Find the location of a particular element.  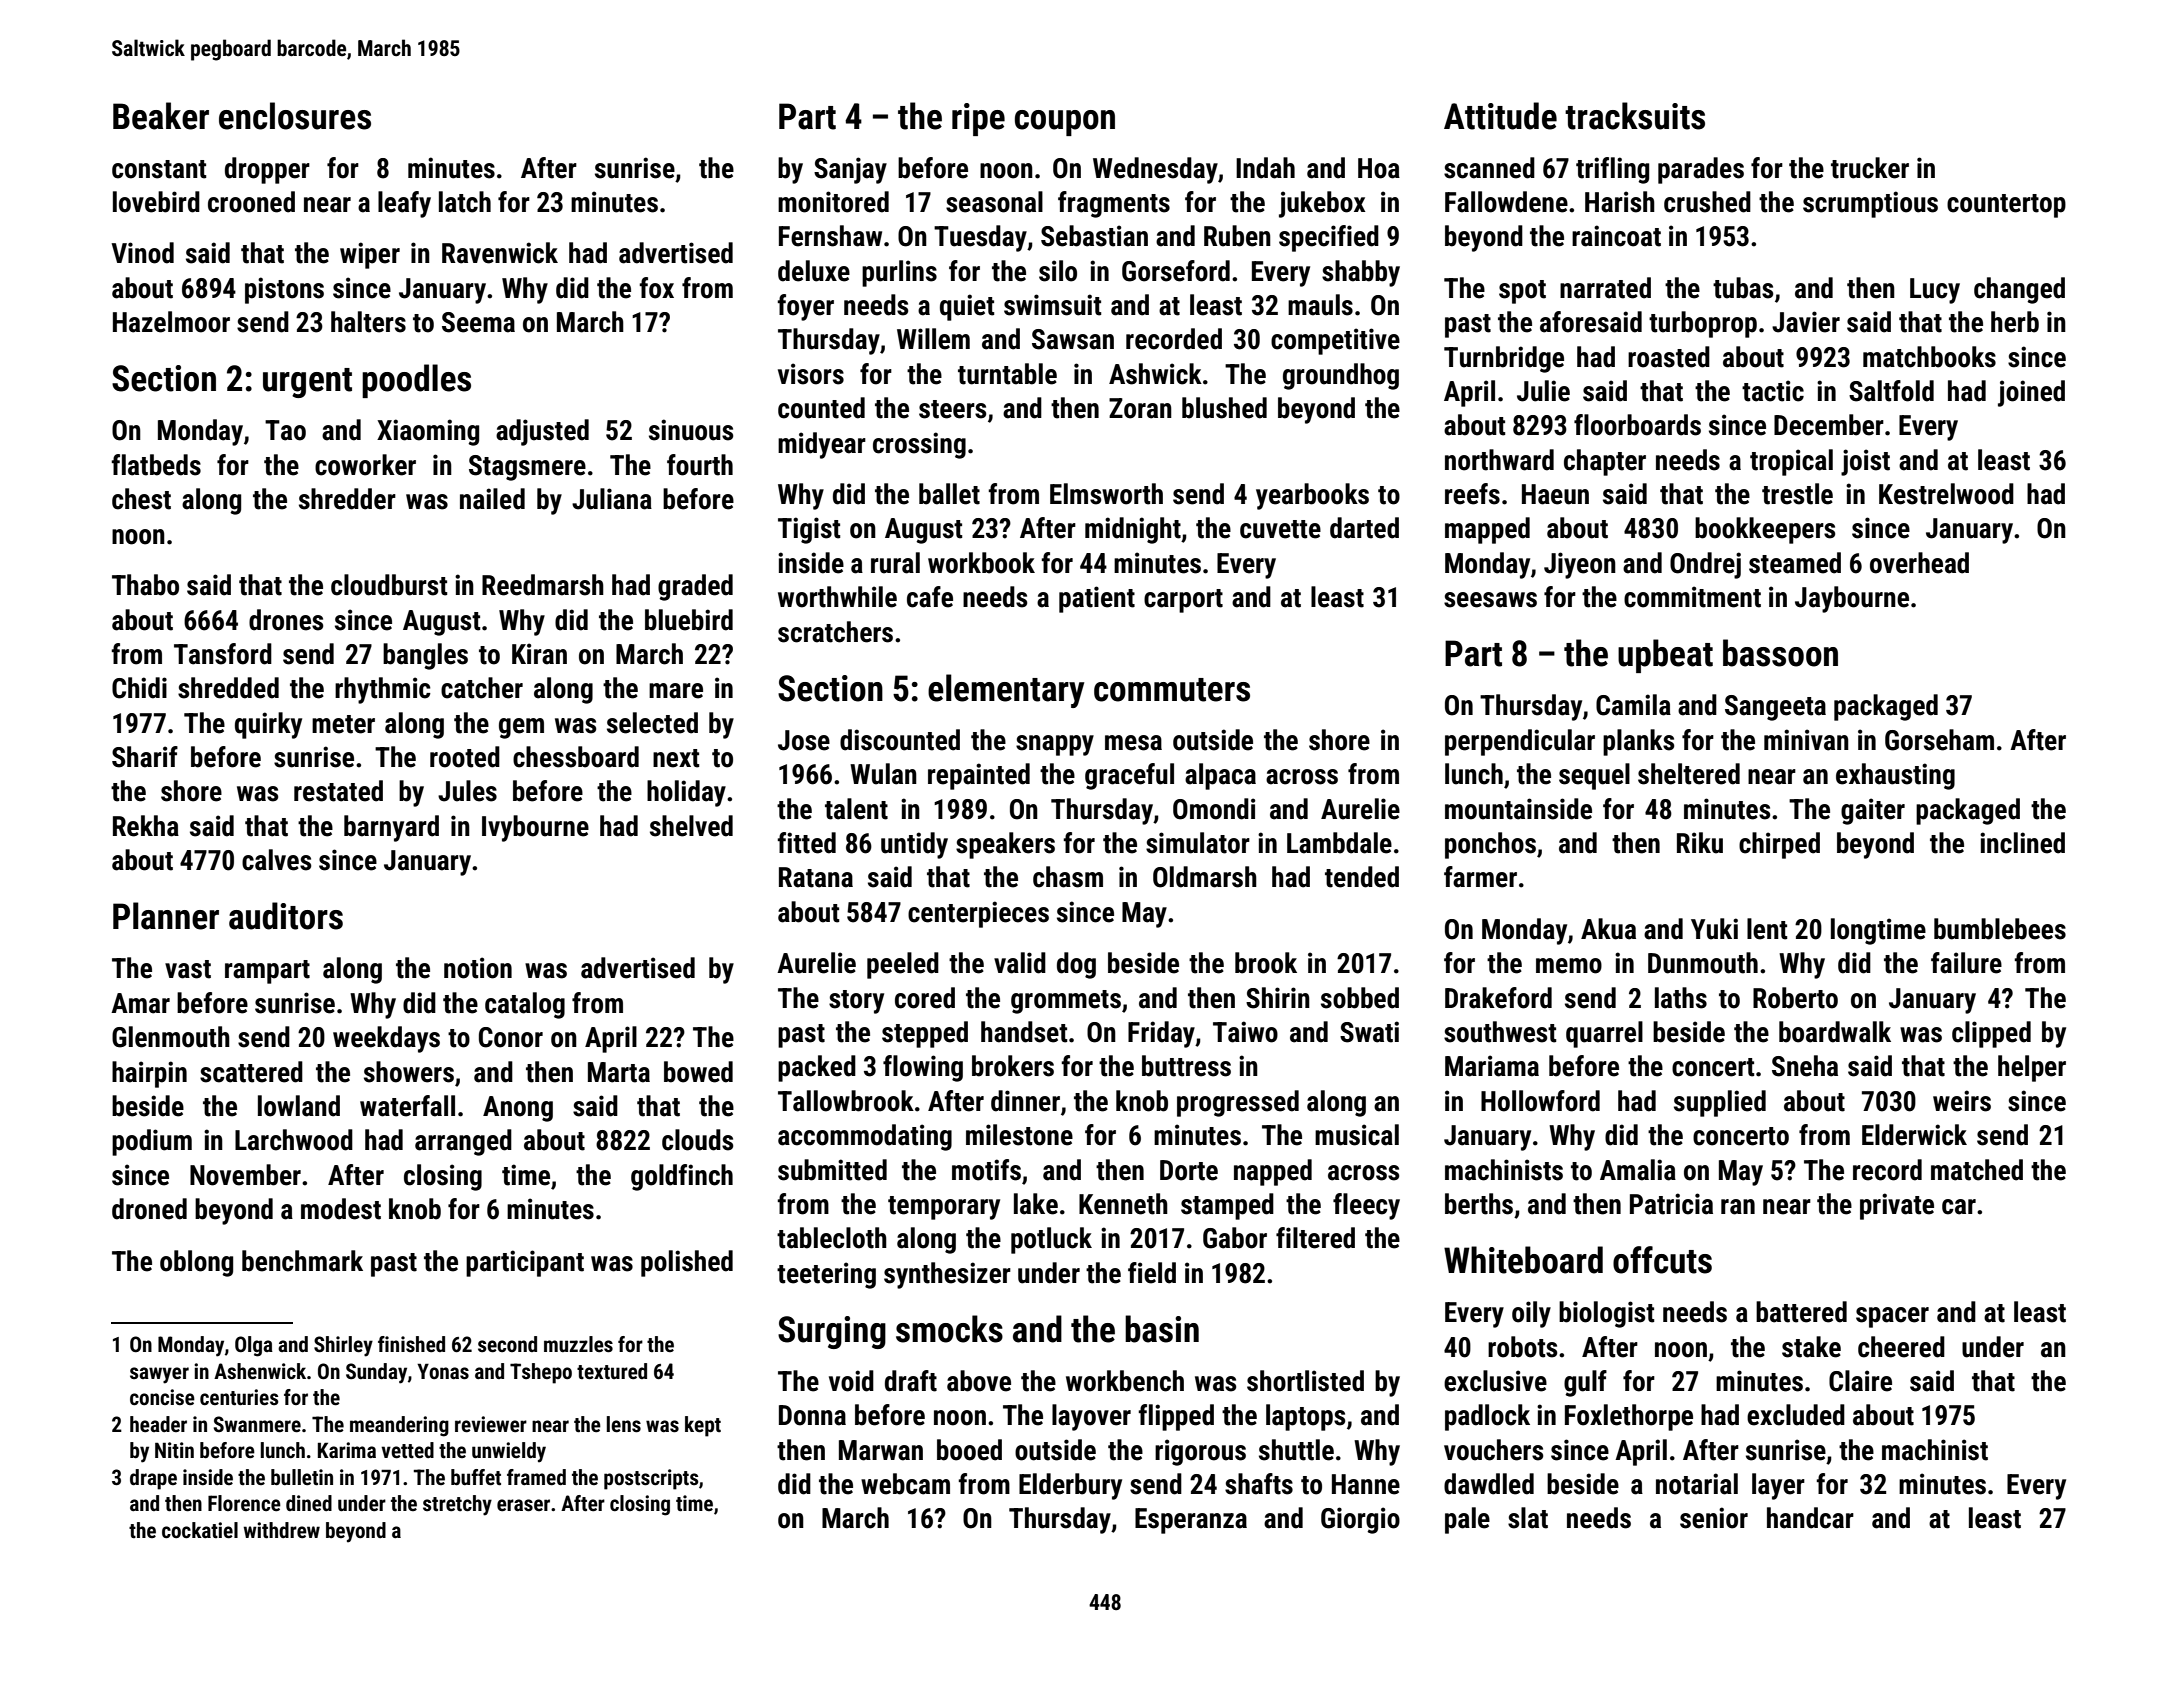

stamped is located at coordinates (1227, 1206).
